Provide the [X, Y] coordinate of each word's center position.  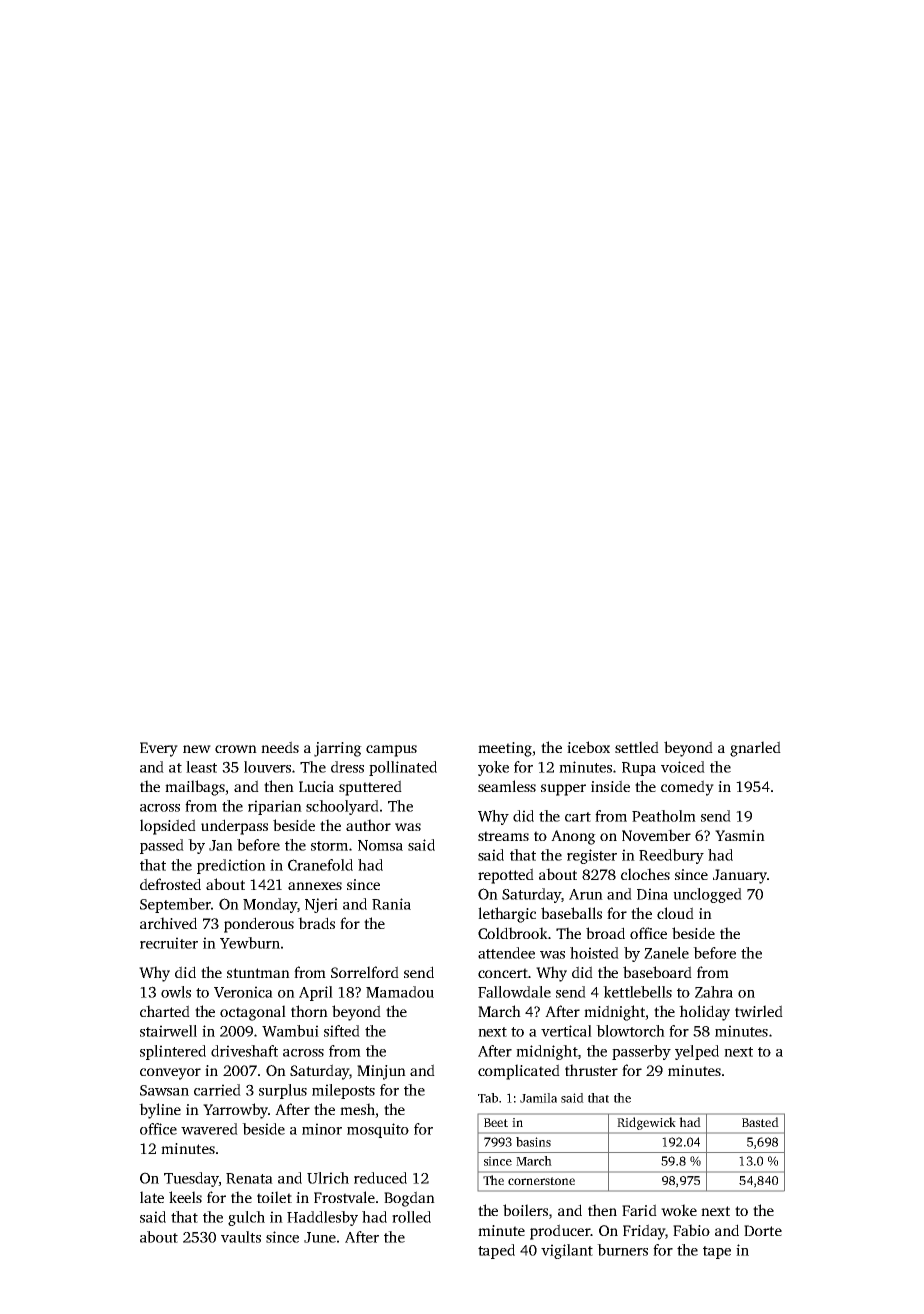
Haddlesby [322, 1218]
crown [236, 749]
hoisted [594, 953]
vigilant [567, 1251]
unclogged [707, 895]
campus [391, 751]
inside [610, 786]
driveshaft [244, 1051]
